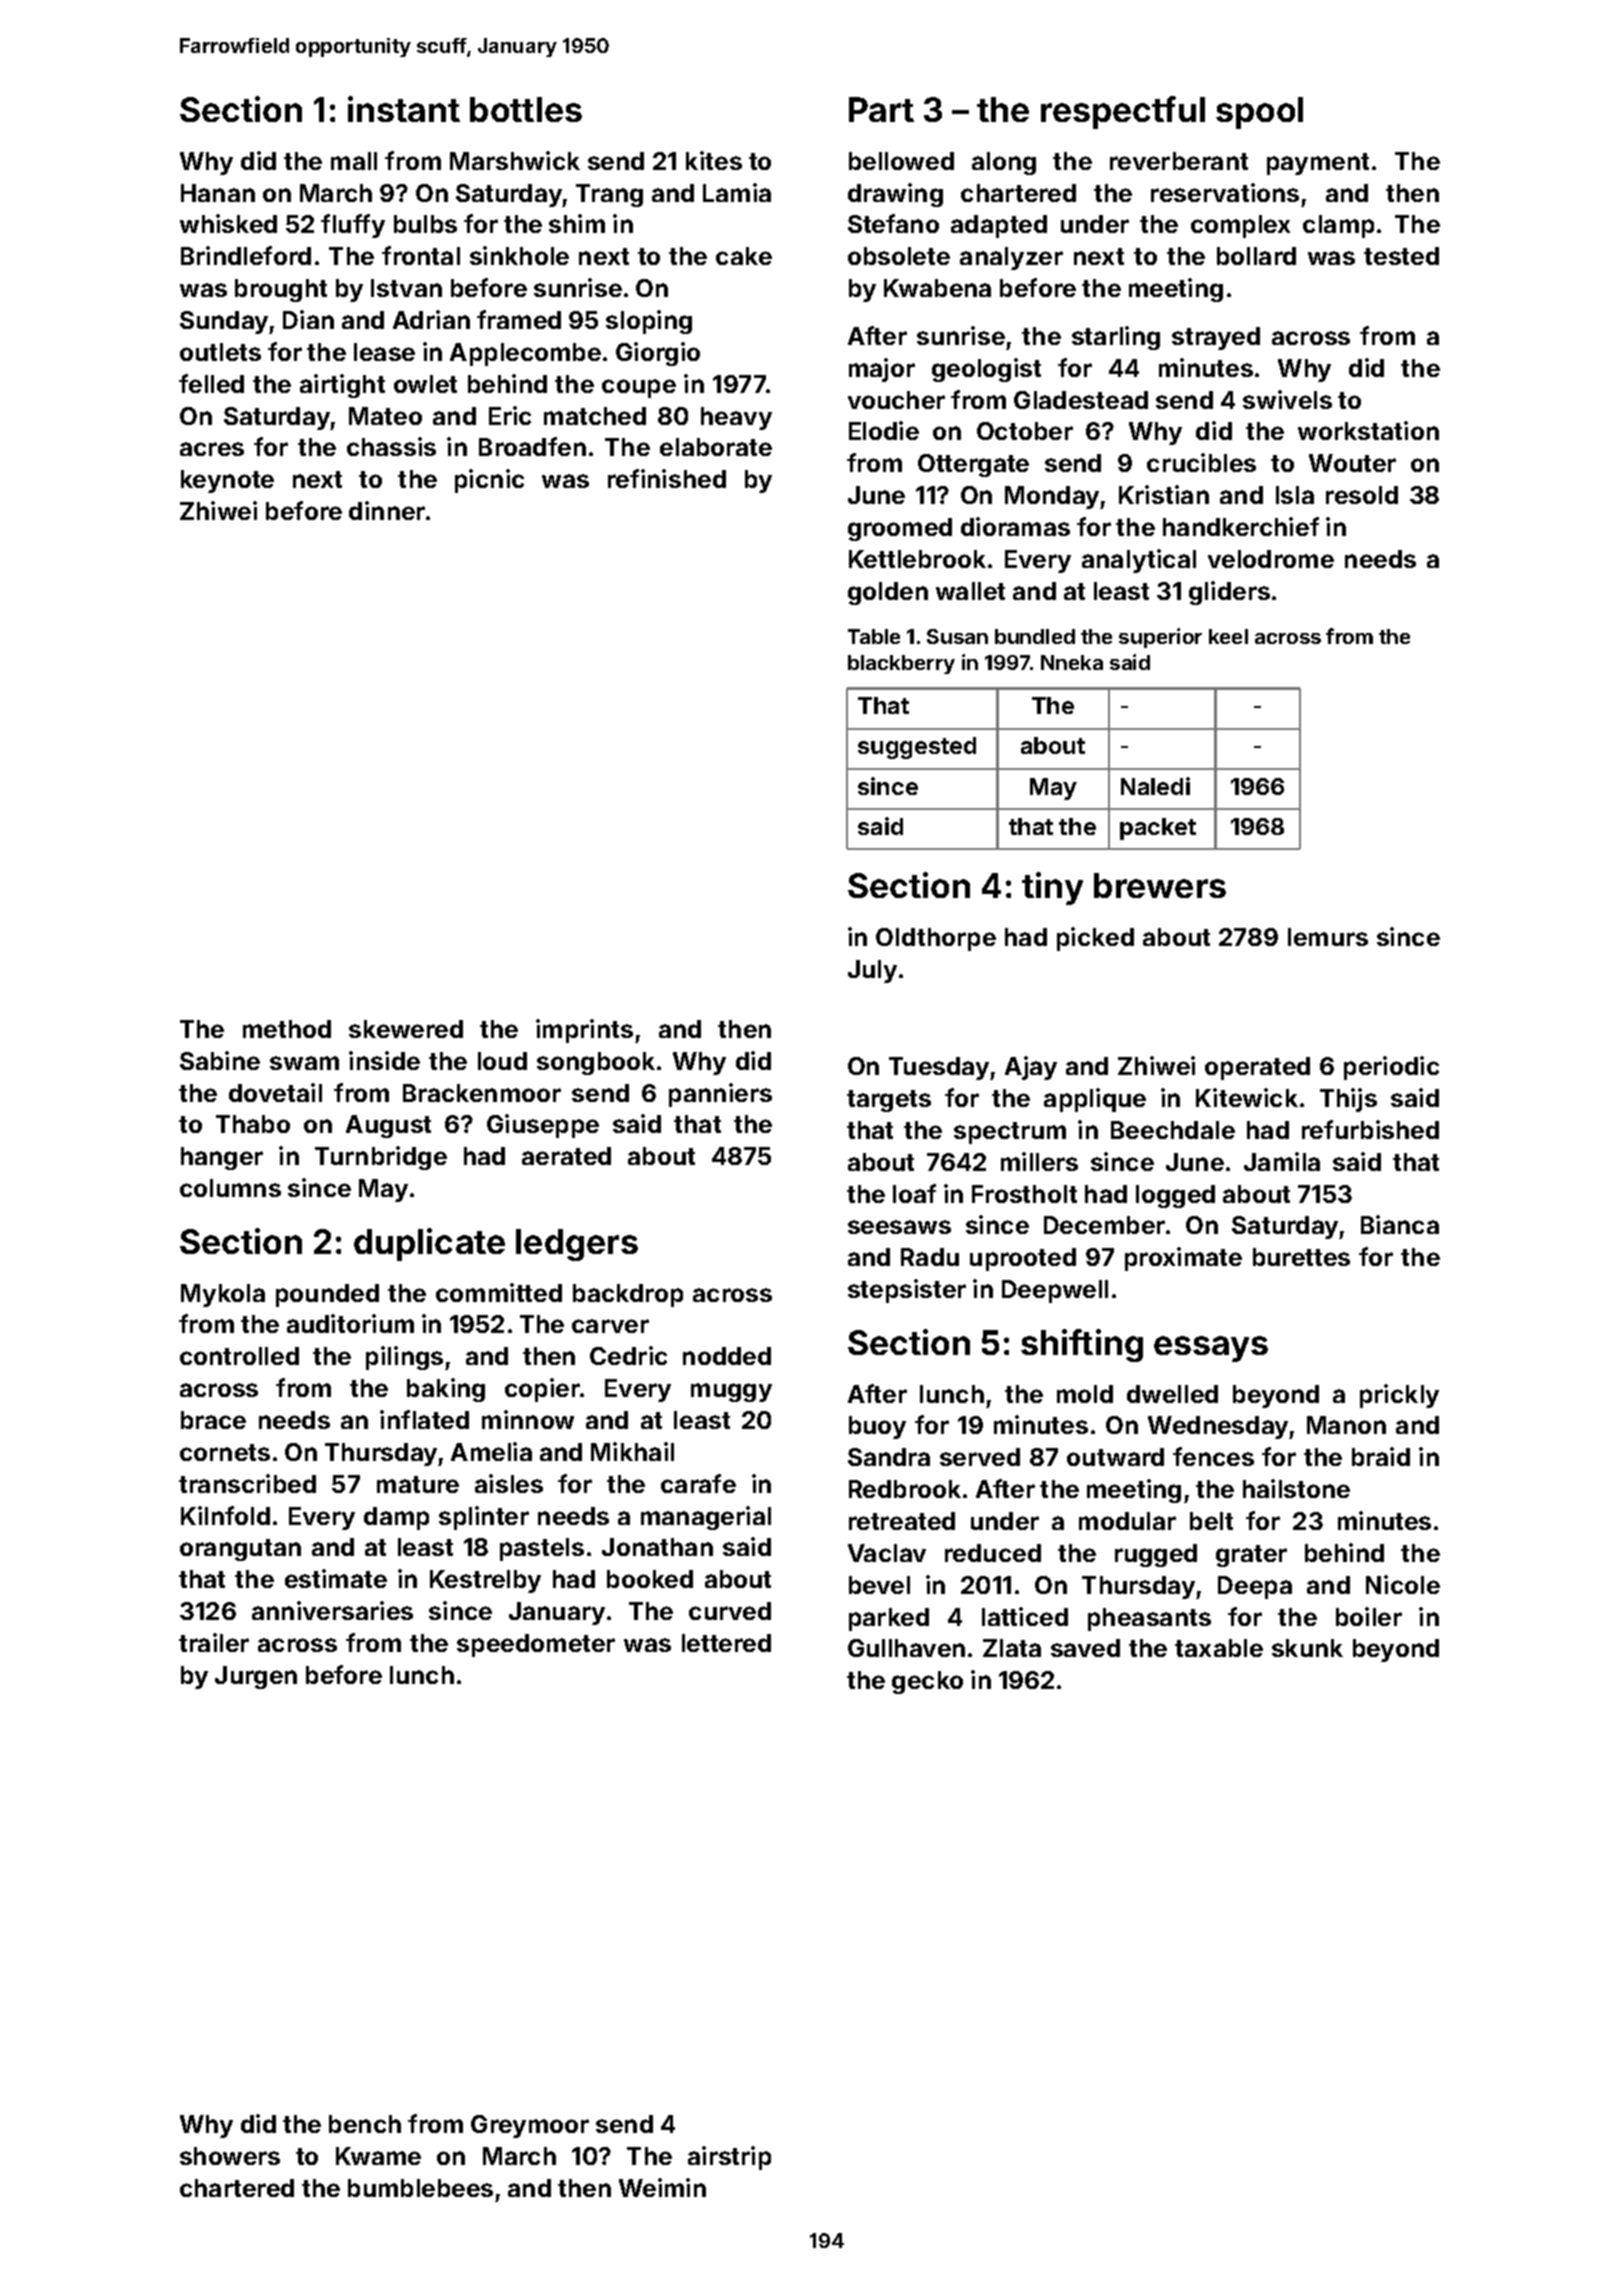 This image has width=1620, height=2292. Describe the element at coordinates (1259, 113) in the image. I see `spool` at that location.
